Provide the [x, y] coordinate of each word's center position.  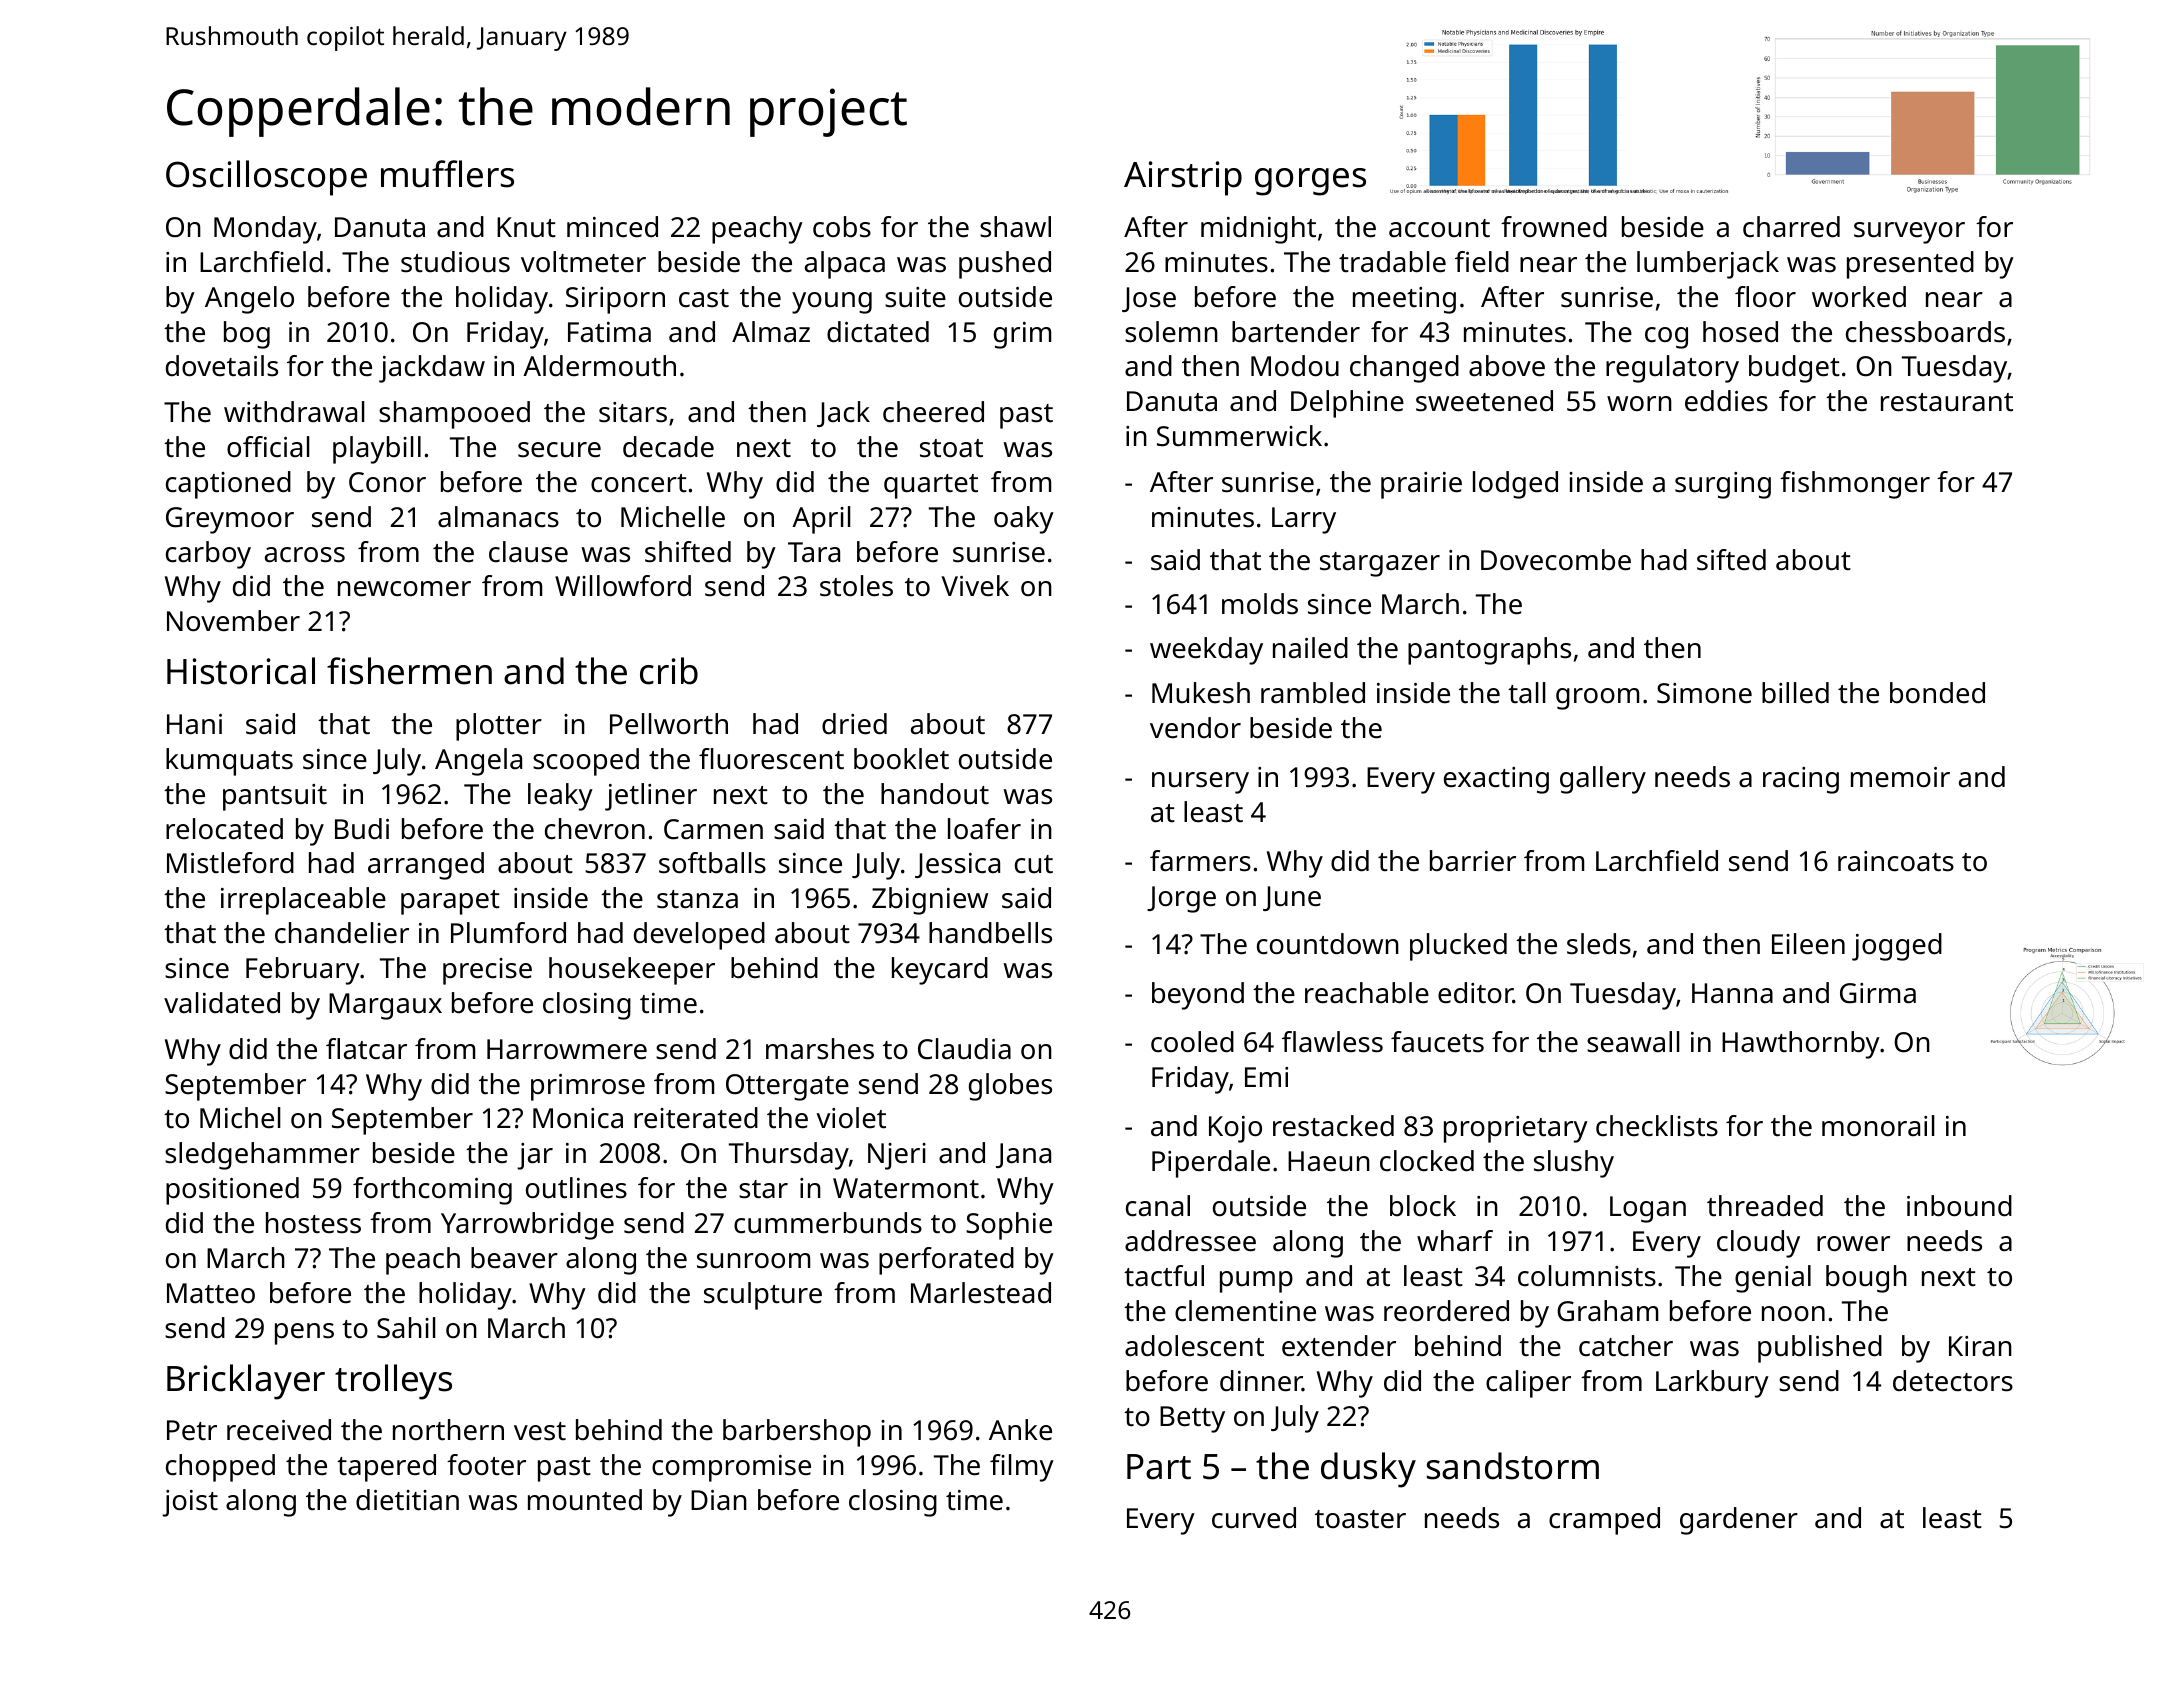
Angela [478, 762]
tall [1527, 693]
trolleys [393, 1382]
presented [1910, 265]
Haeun [1329, 1161]
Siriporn [615, 300]
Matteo [211, 1293]
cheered [933, 412]
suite [915, 297]
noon [1793, 1314]
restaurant [1947, 402]
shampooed [454, 415]
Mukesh [1201, 693]
